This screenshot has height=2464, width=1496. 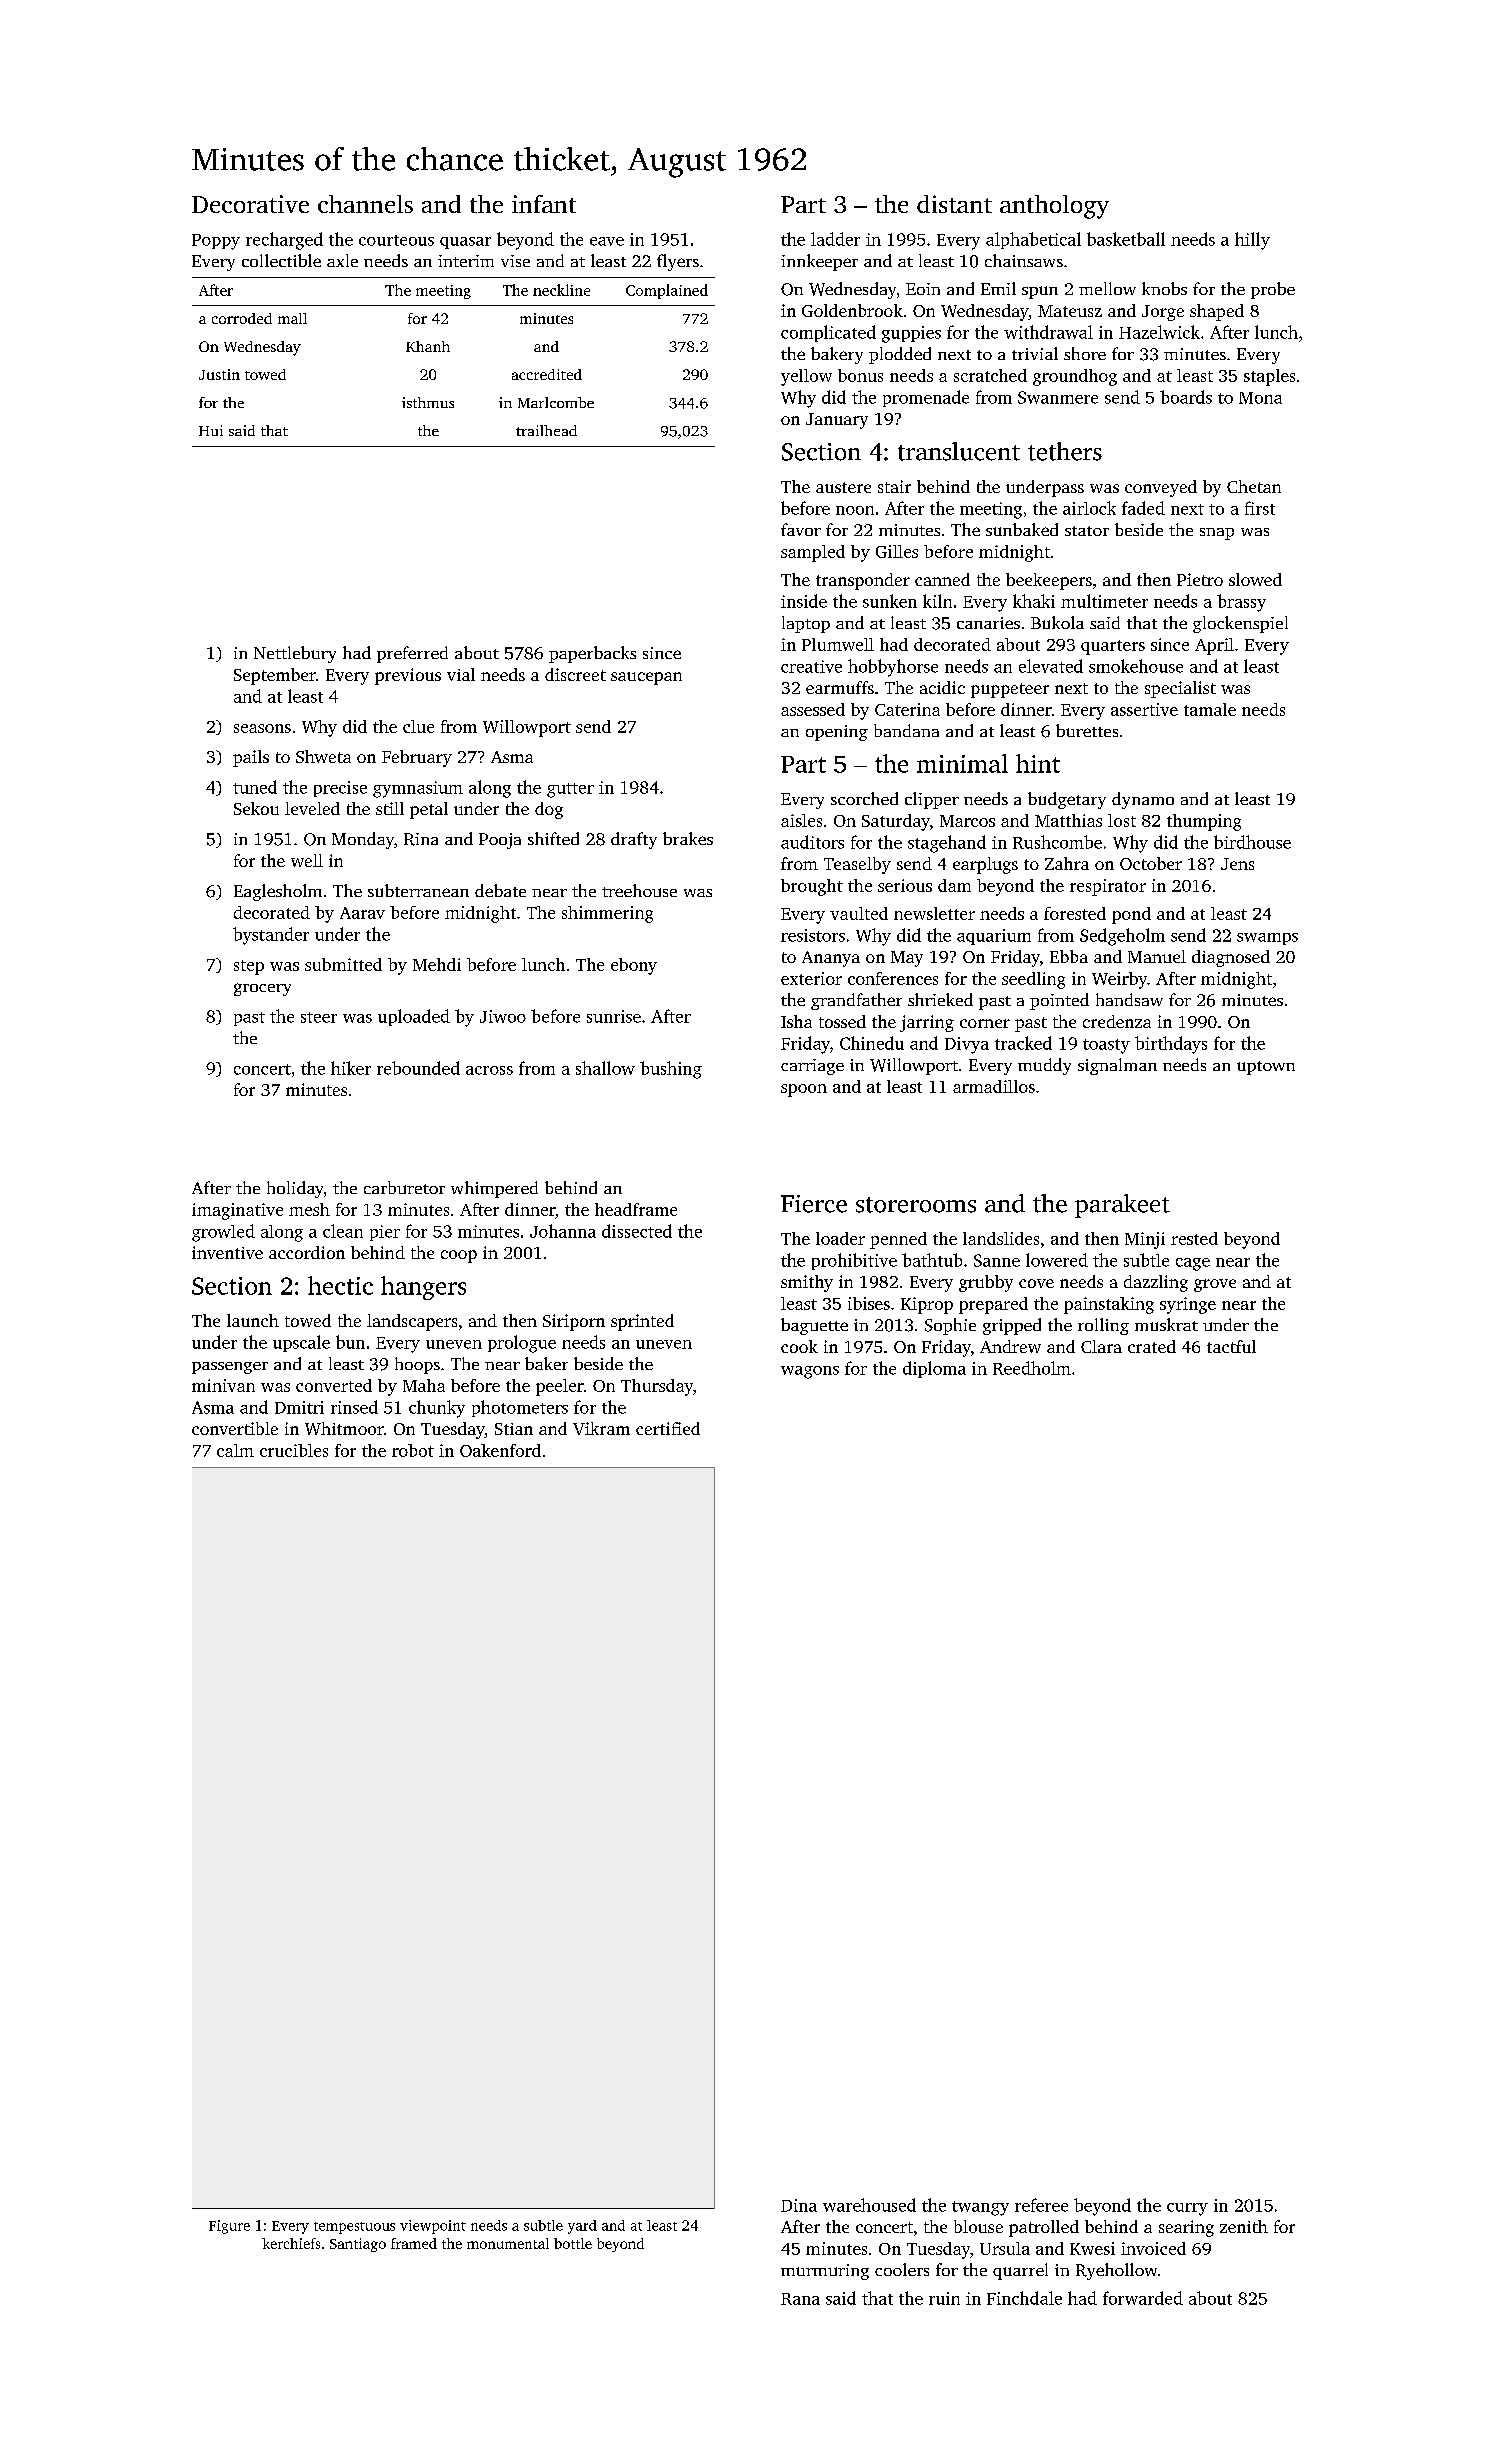 What do you see at coordinates (229, 2227) in the screenshot?
I see `Figure` at bounding box center [229, 2227].
